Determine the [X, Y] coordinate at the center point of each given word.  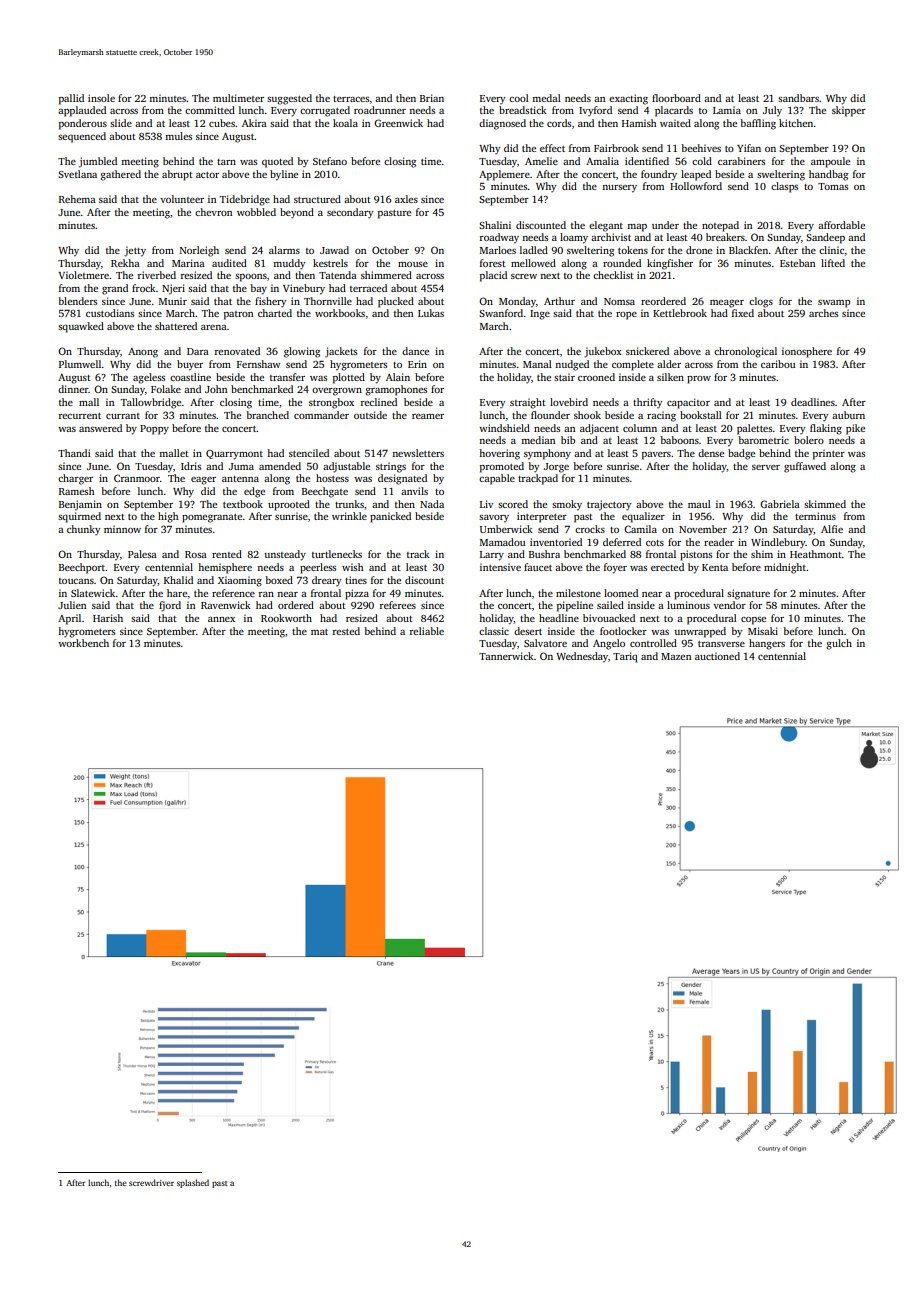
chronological [745, 352]
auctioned [717, 656]
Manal [537, 364]
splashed [193, 1183]
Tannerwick [506, 656]
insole [101, 98]
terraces [351, 99]
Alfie [832, 529]
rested [346, 631]
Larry [492, 556]
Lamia [727, 110]
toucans [76, 581]
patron [238, 315]
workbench [83, 643]
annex [221, 619]
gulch [839, 644]
